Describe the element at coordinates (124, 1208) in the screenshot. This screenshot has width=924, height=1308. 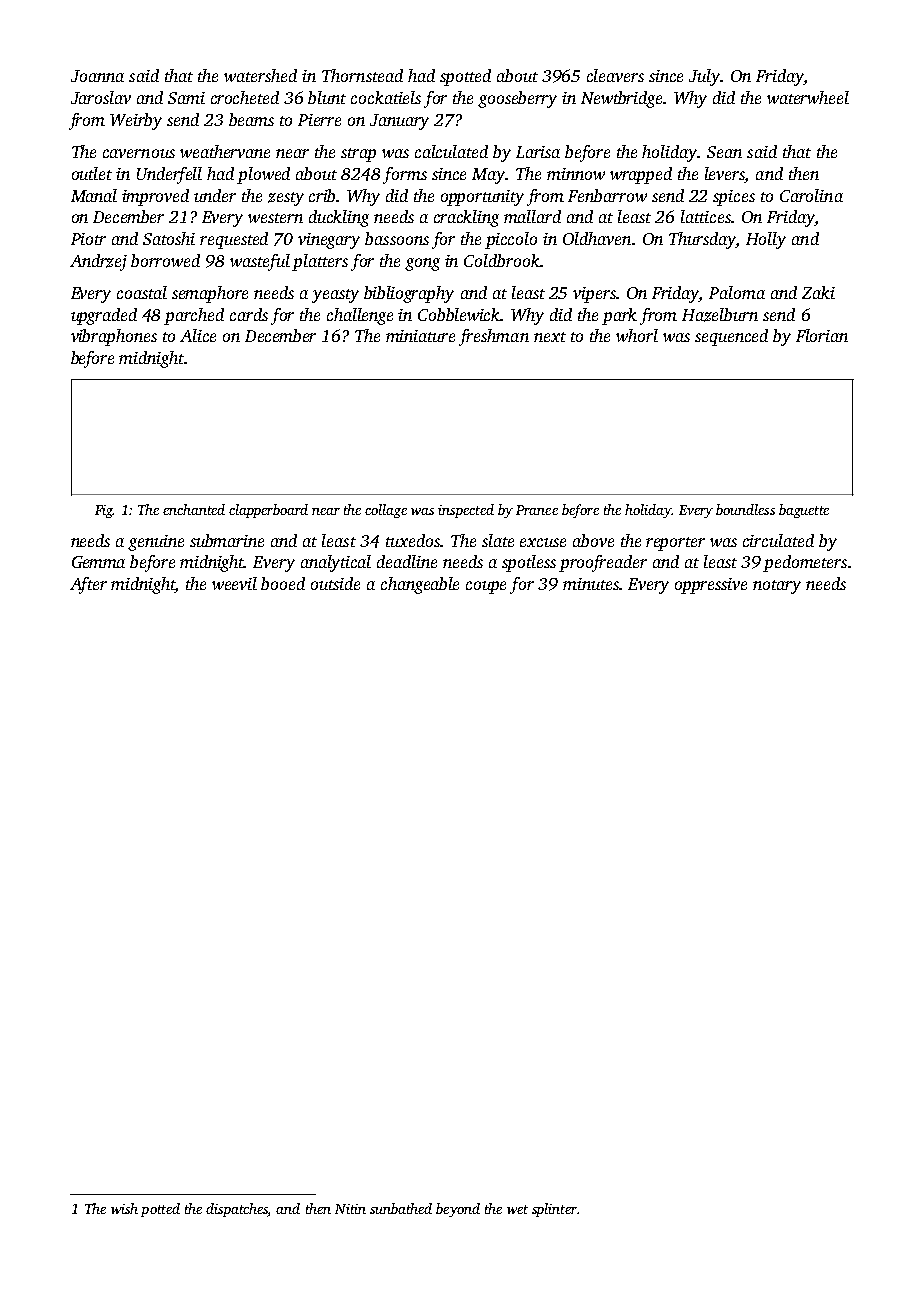
I see `wish` at that location.
